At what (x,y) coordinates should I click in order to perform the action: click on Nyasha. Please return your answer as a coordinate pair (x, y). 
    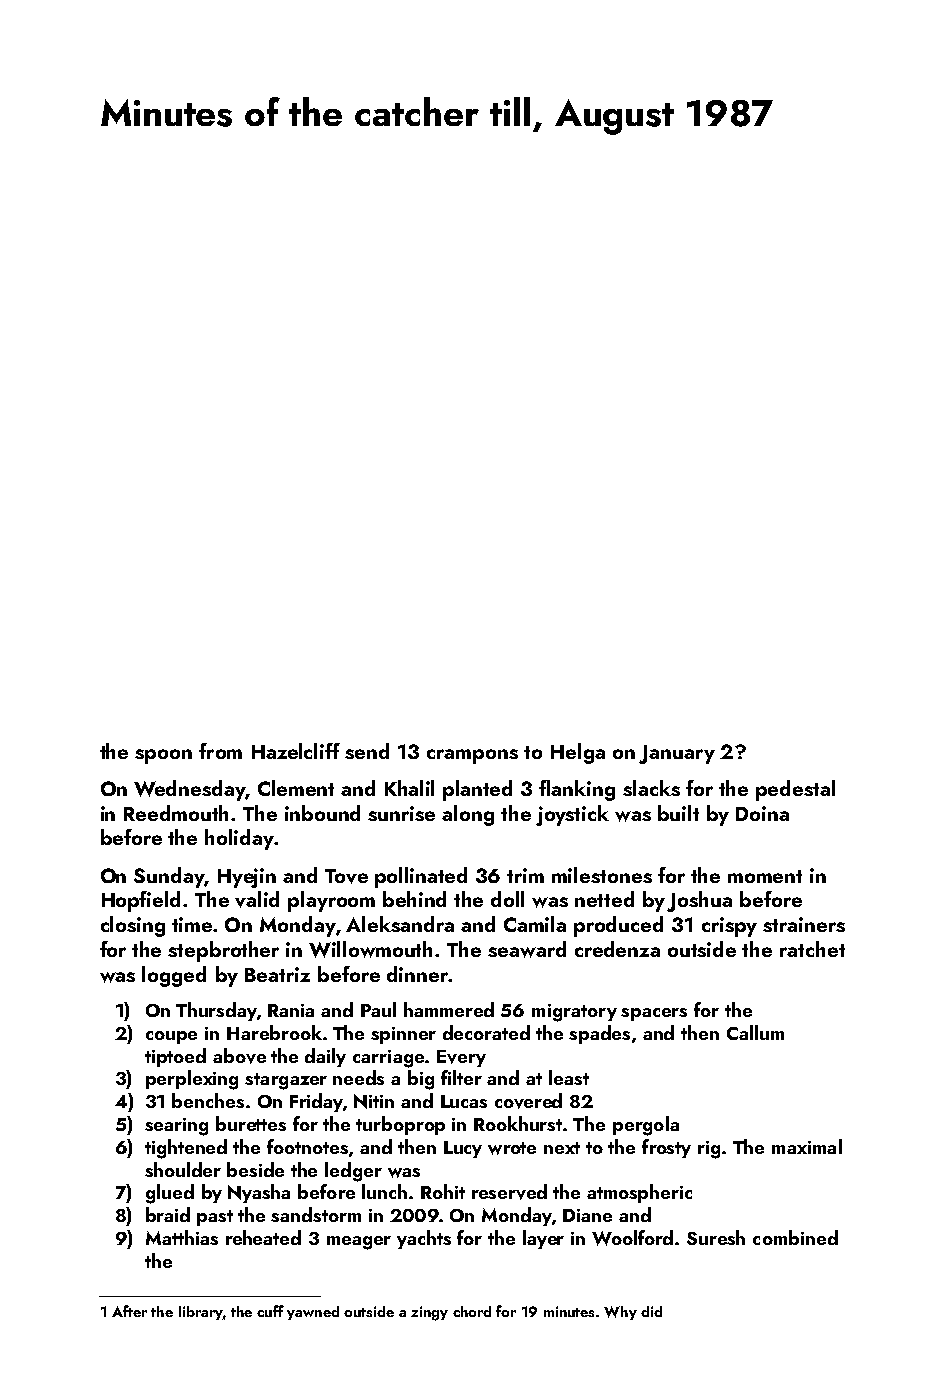
    Looking at the image, I should click on (259, 1193).
